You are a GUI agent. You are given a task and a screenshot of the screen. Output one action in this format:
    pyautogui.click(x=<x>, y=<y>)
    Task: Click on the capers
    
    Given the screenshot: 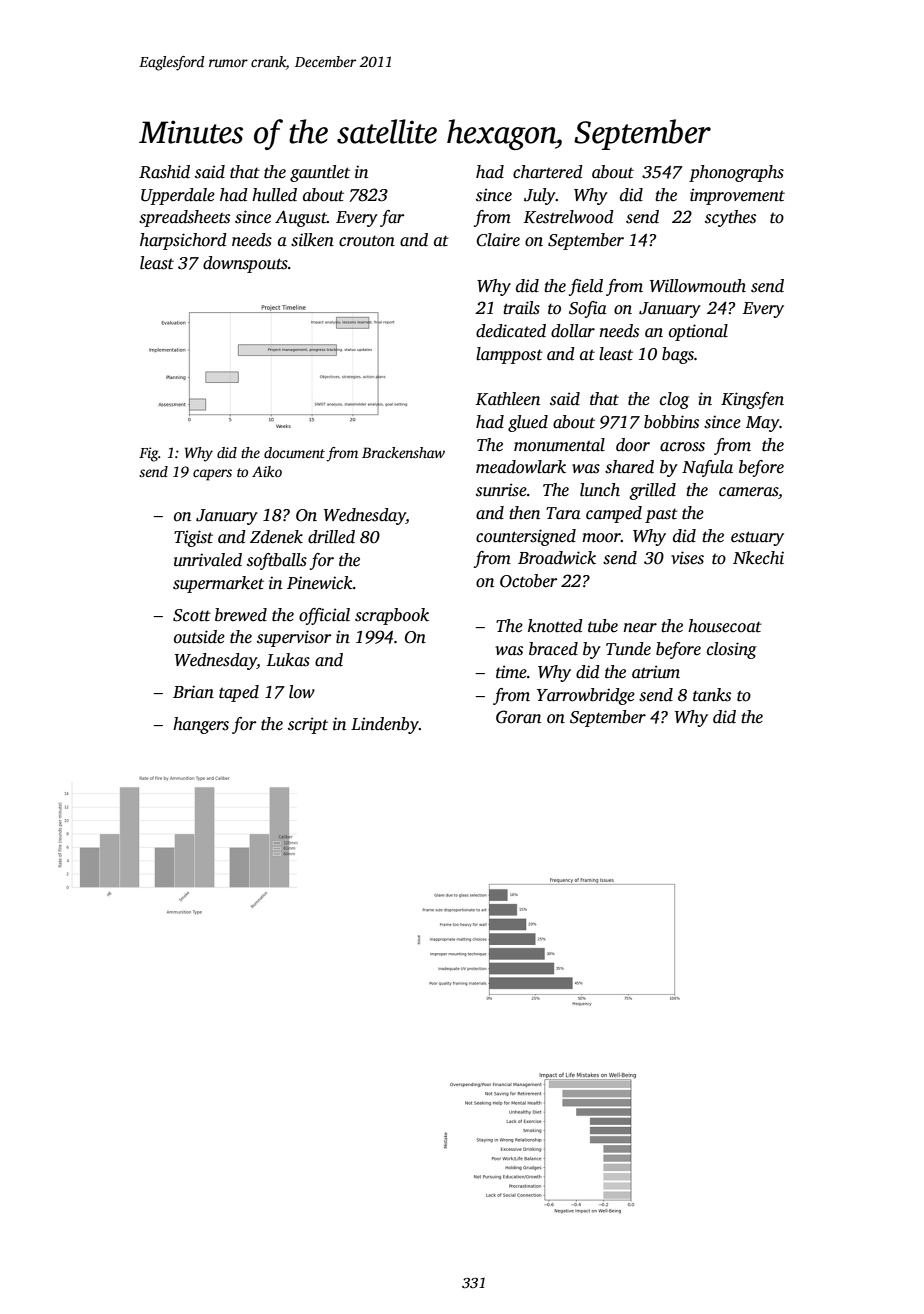 What is the action you would take?
    pyautogui.click(x=212, y=475)
